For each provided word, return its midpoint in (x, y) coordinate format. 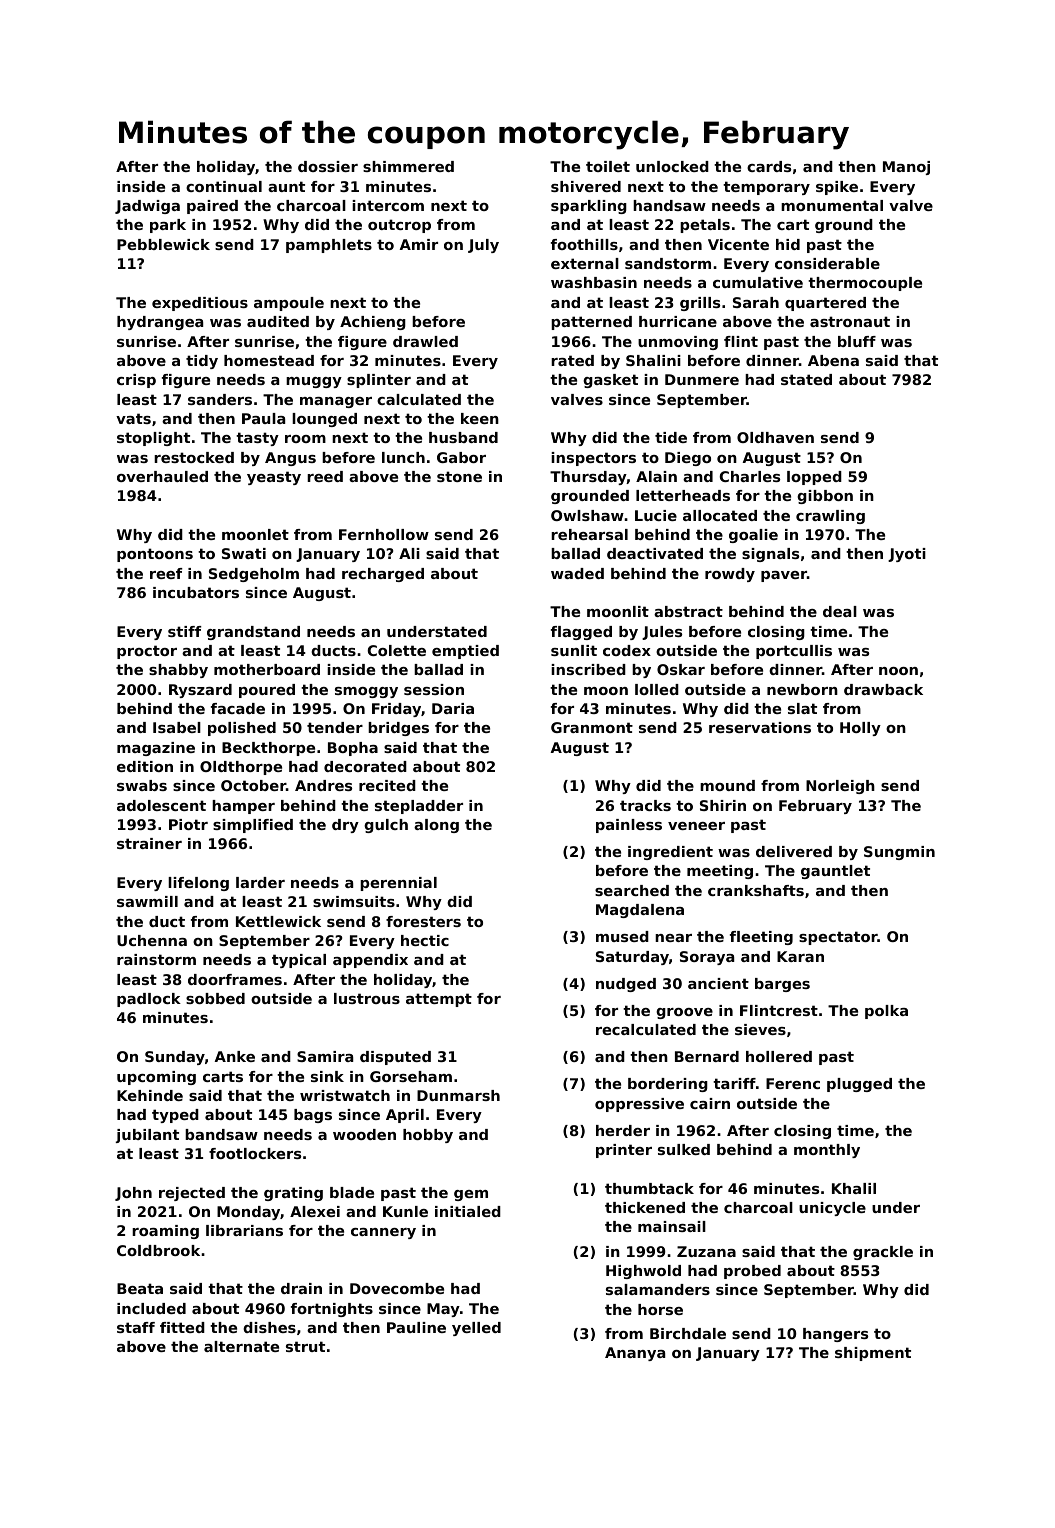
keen (480, 418)
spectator (838, 938)
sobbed (215, 998)
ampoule (289, 304)
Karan (800, 956)
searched (632, 890)
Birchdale (688, 1333)
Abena (833, 360)
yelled (476, 1329)
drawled (425, 341)
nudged (626, 985)
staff (136, 1327)
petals (705, 226)
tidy (202, 362)
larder (260, 882)
